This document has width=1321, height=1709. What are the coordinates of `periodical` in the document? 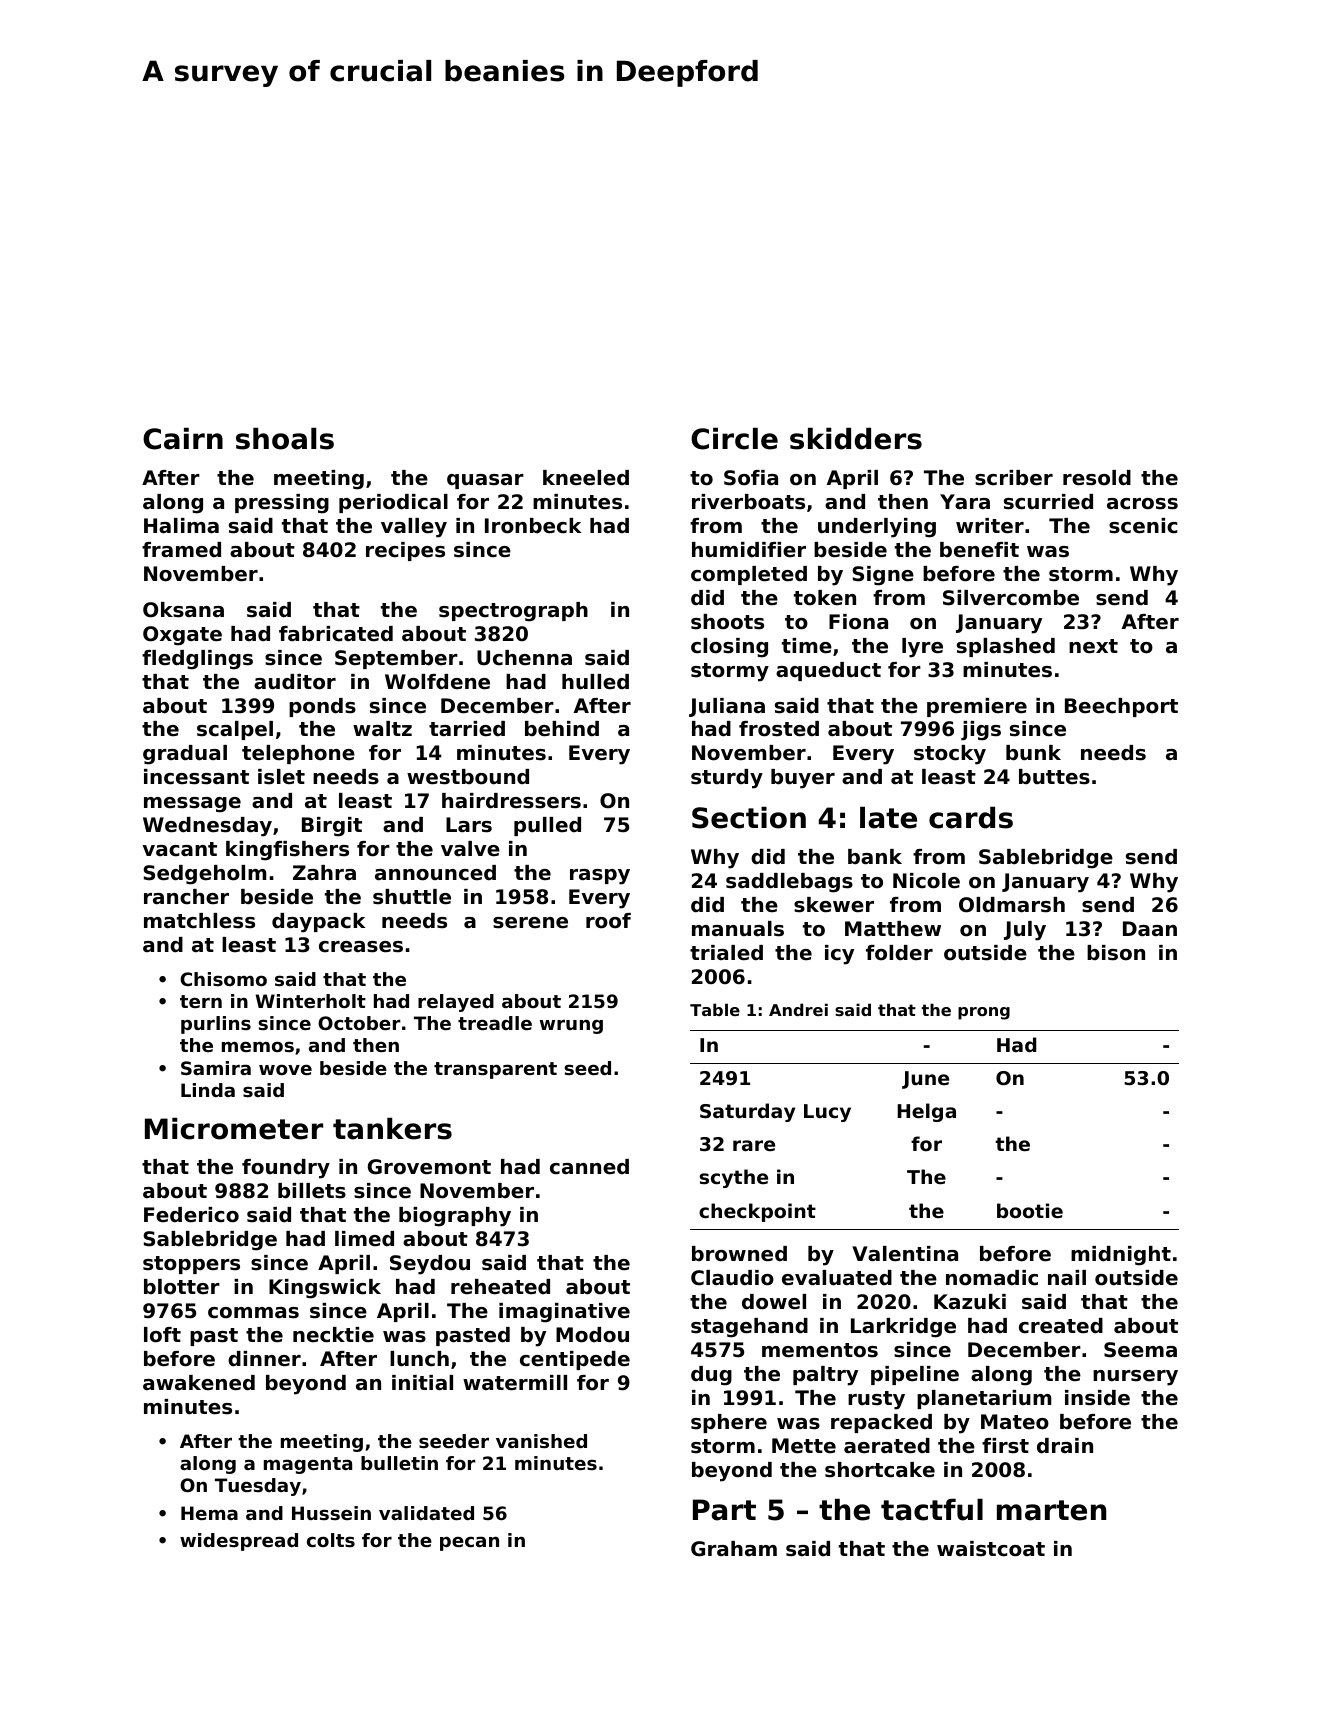 It's located at (393, 503).
